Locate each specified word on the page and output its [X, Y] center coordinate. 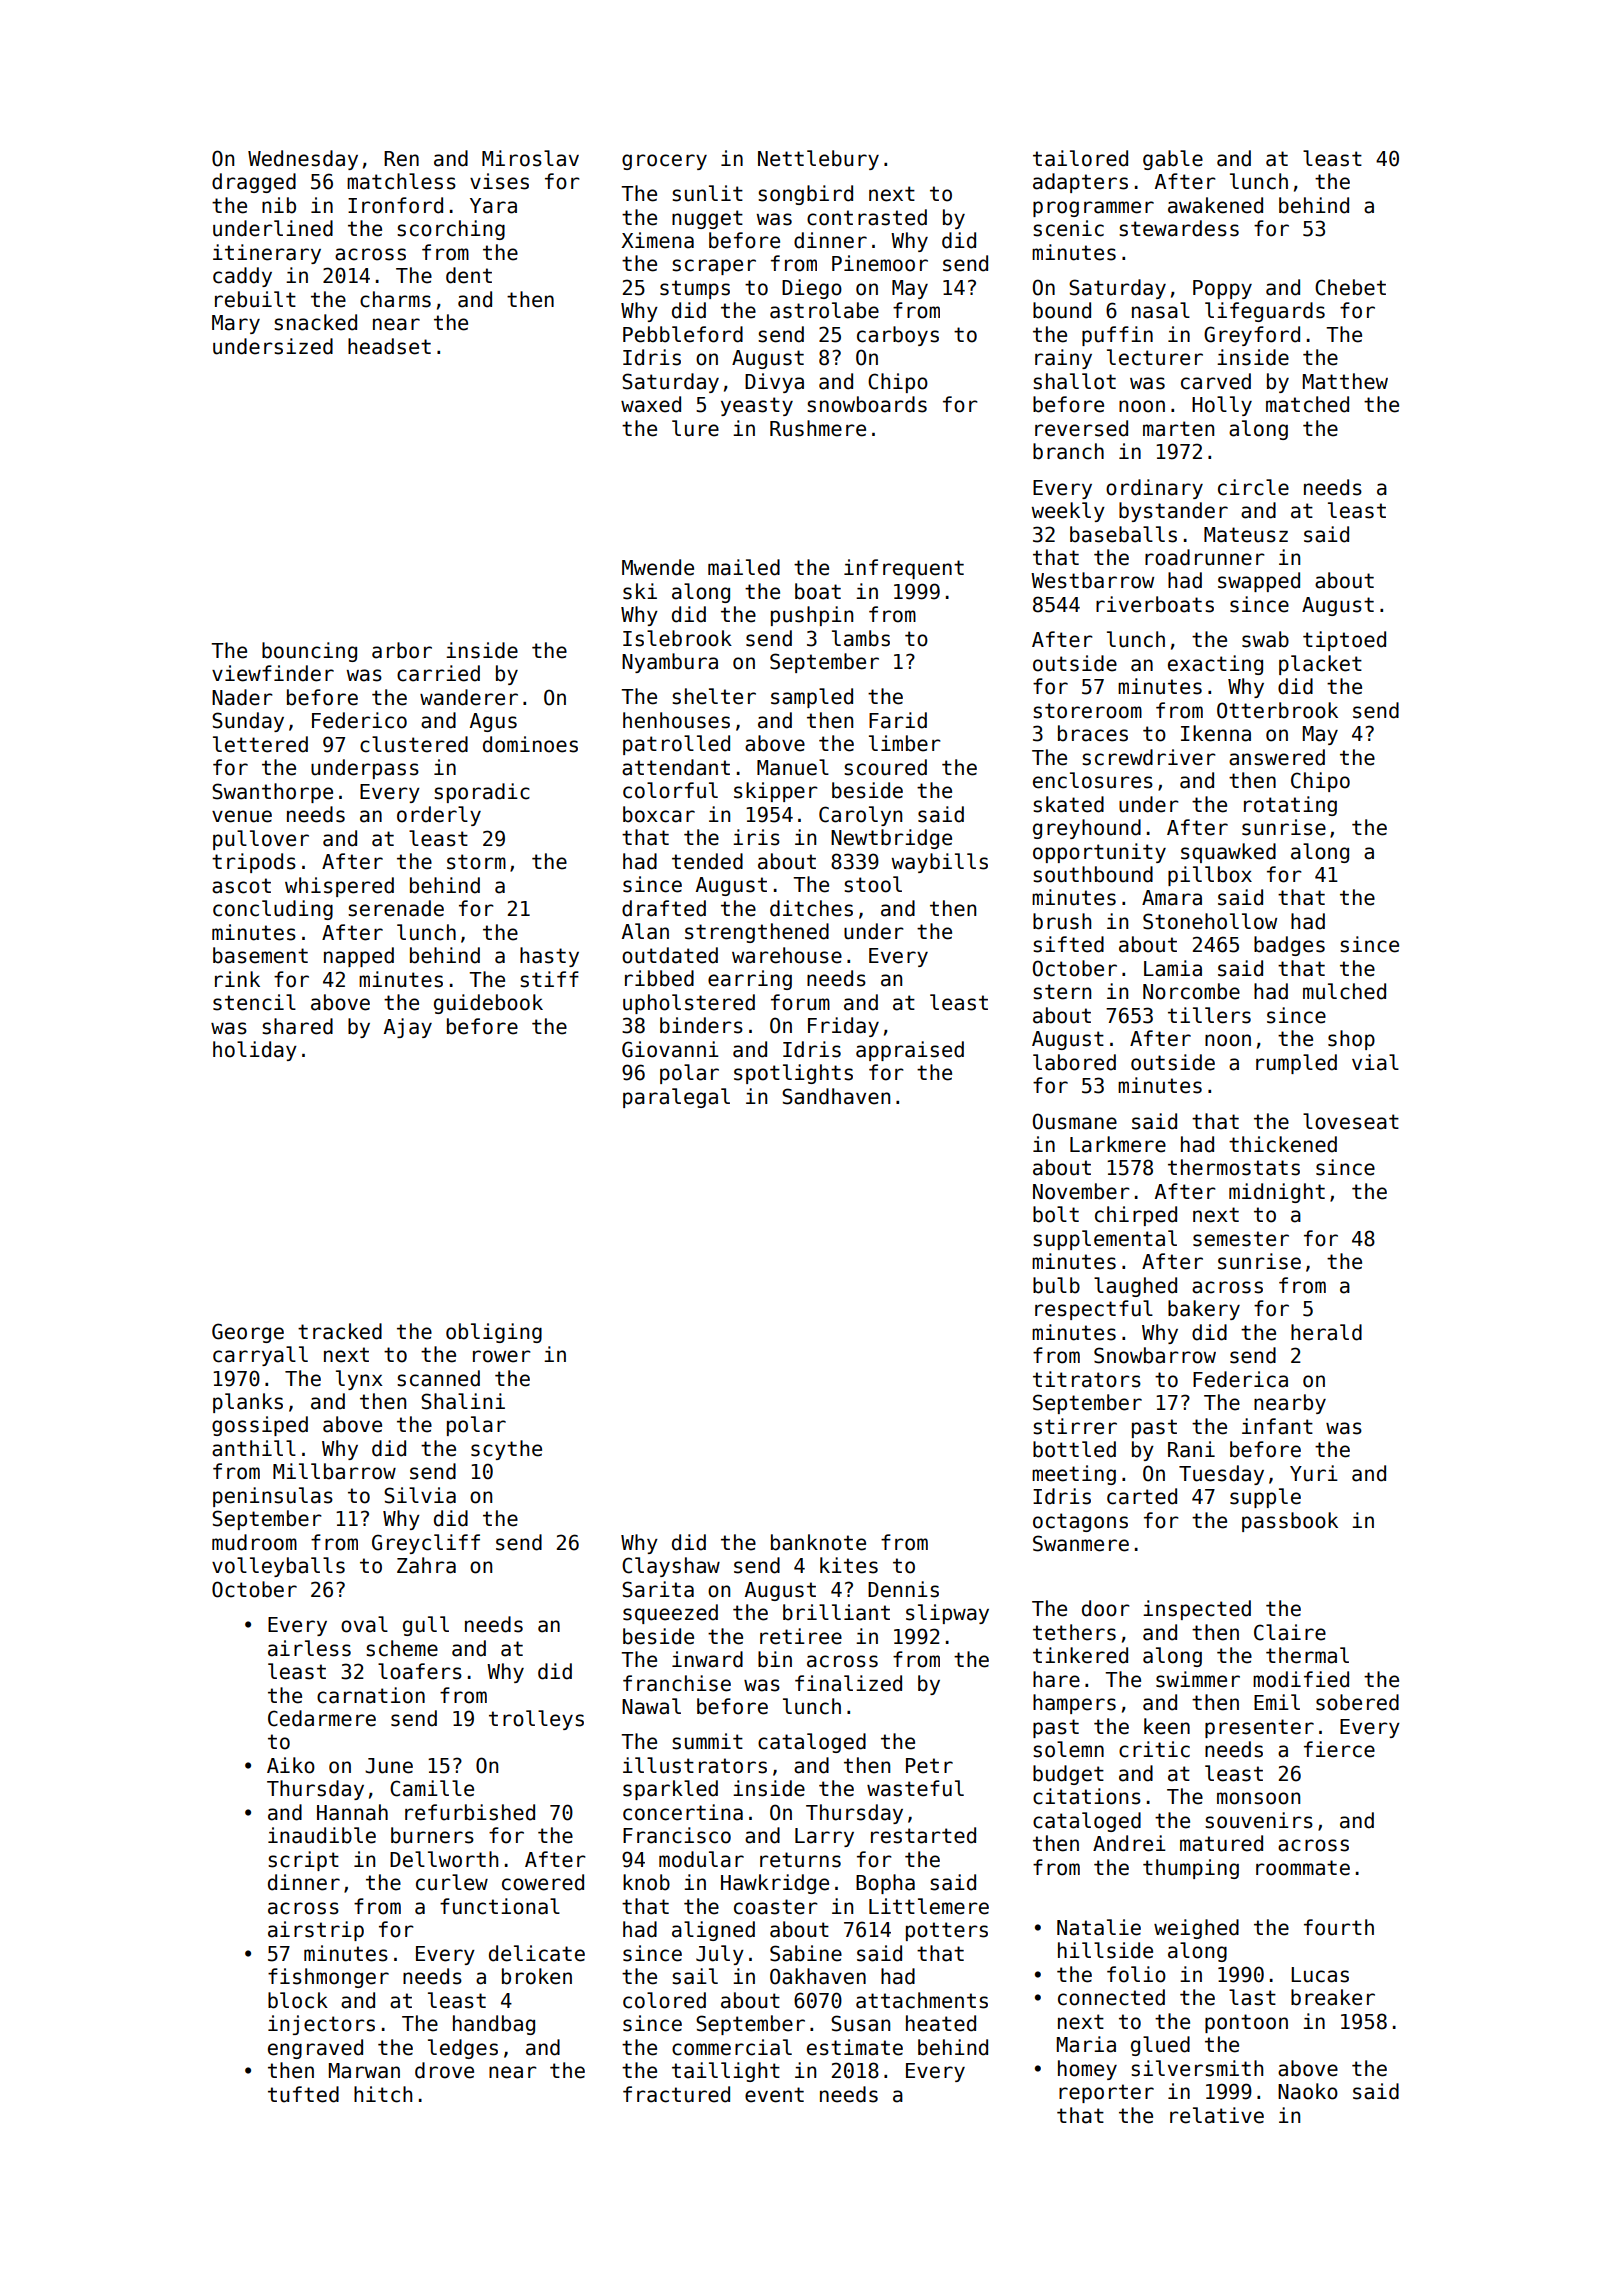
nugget [707, 219]
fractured [676, 2094]
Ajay [408, 1028]
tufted [303, 2094]
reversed [1081, 428]
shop [1351, 1040]
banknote [818, 1542]
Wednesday [303, 160]
